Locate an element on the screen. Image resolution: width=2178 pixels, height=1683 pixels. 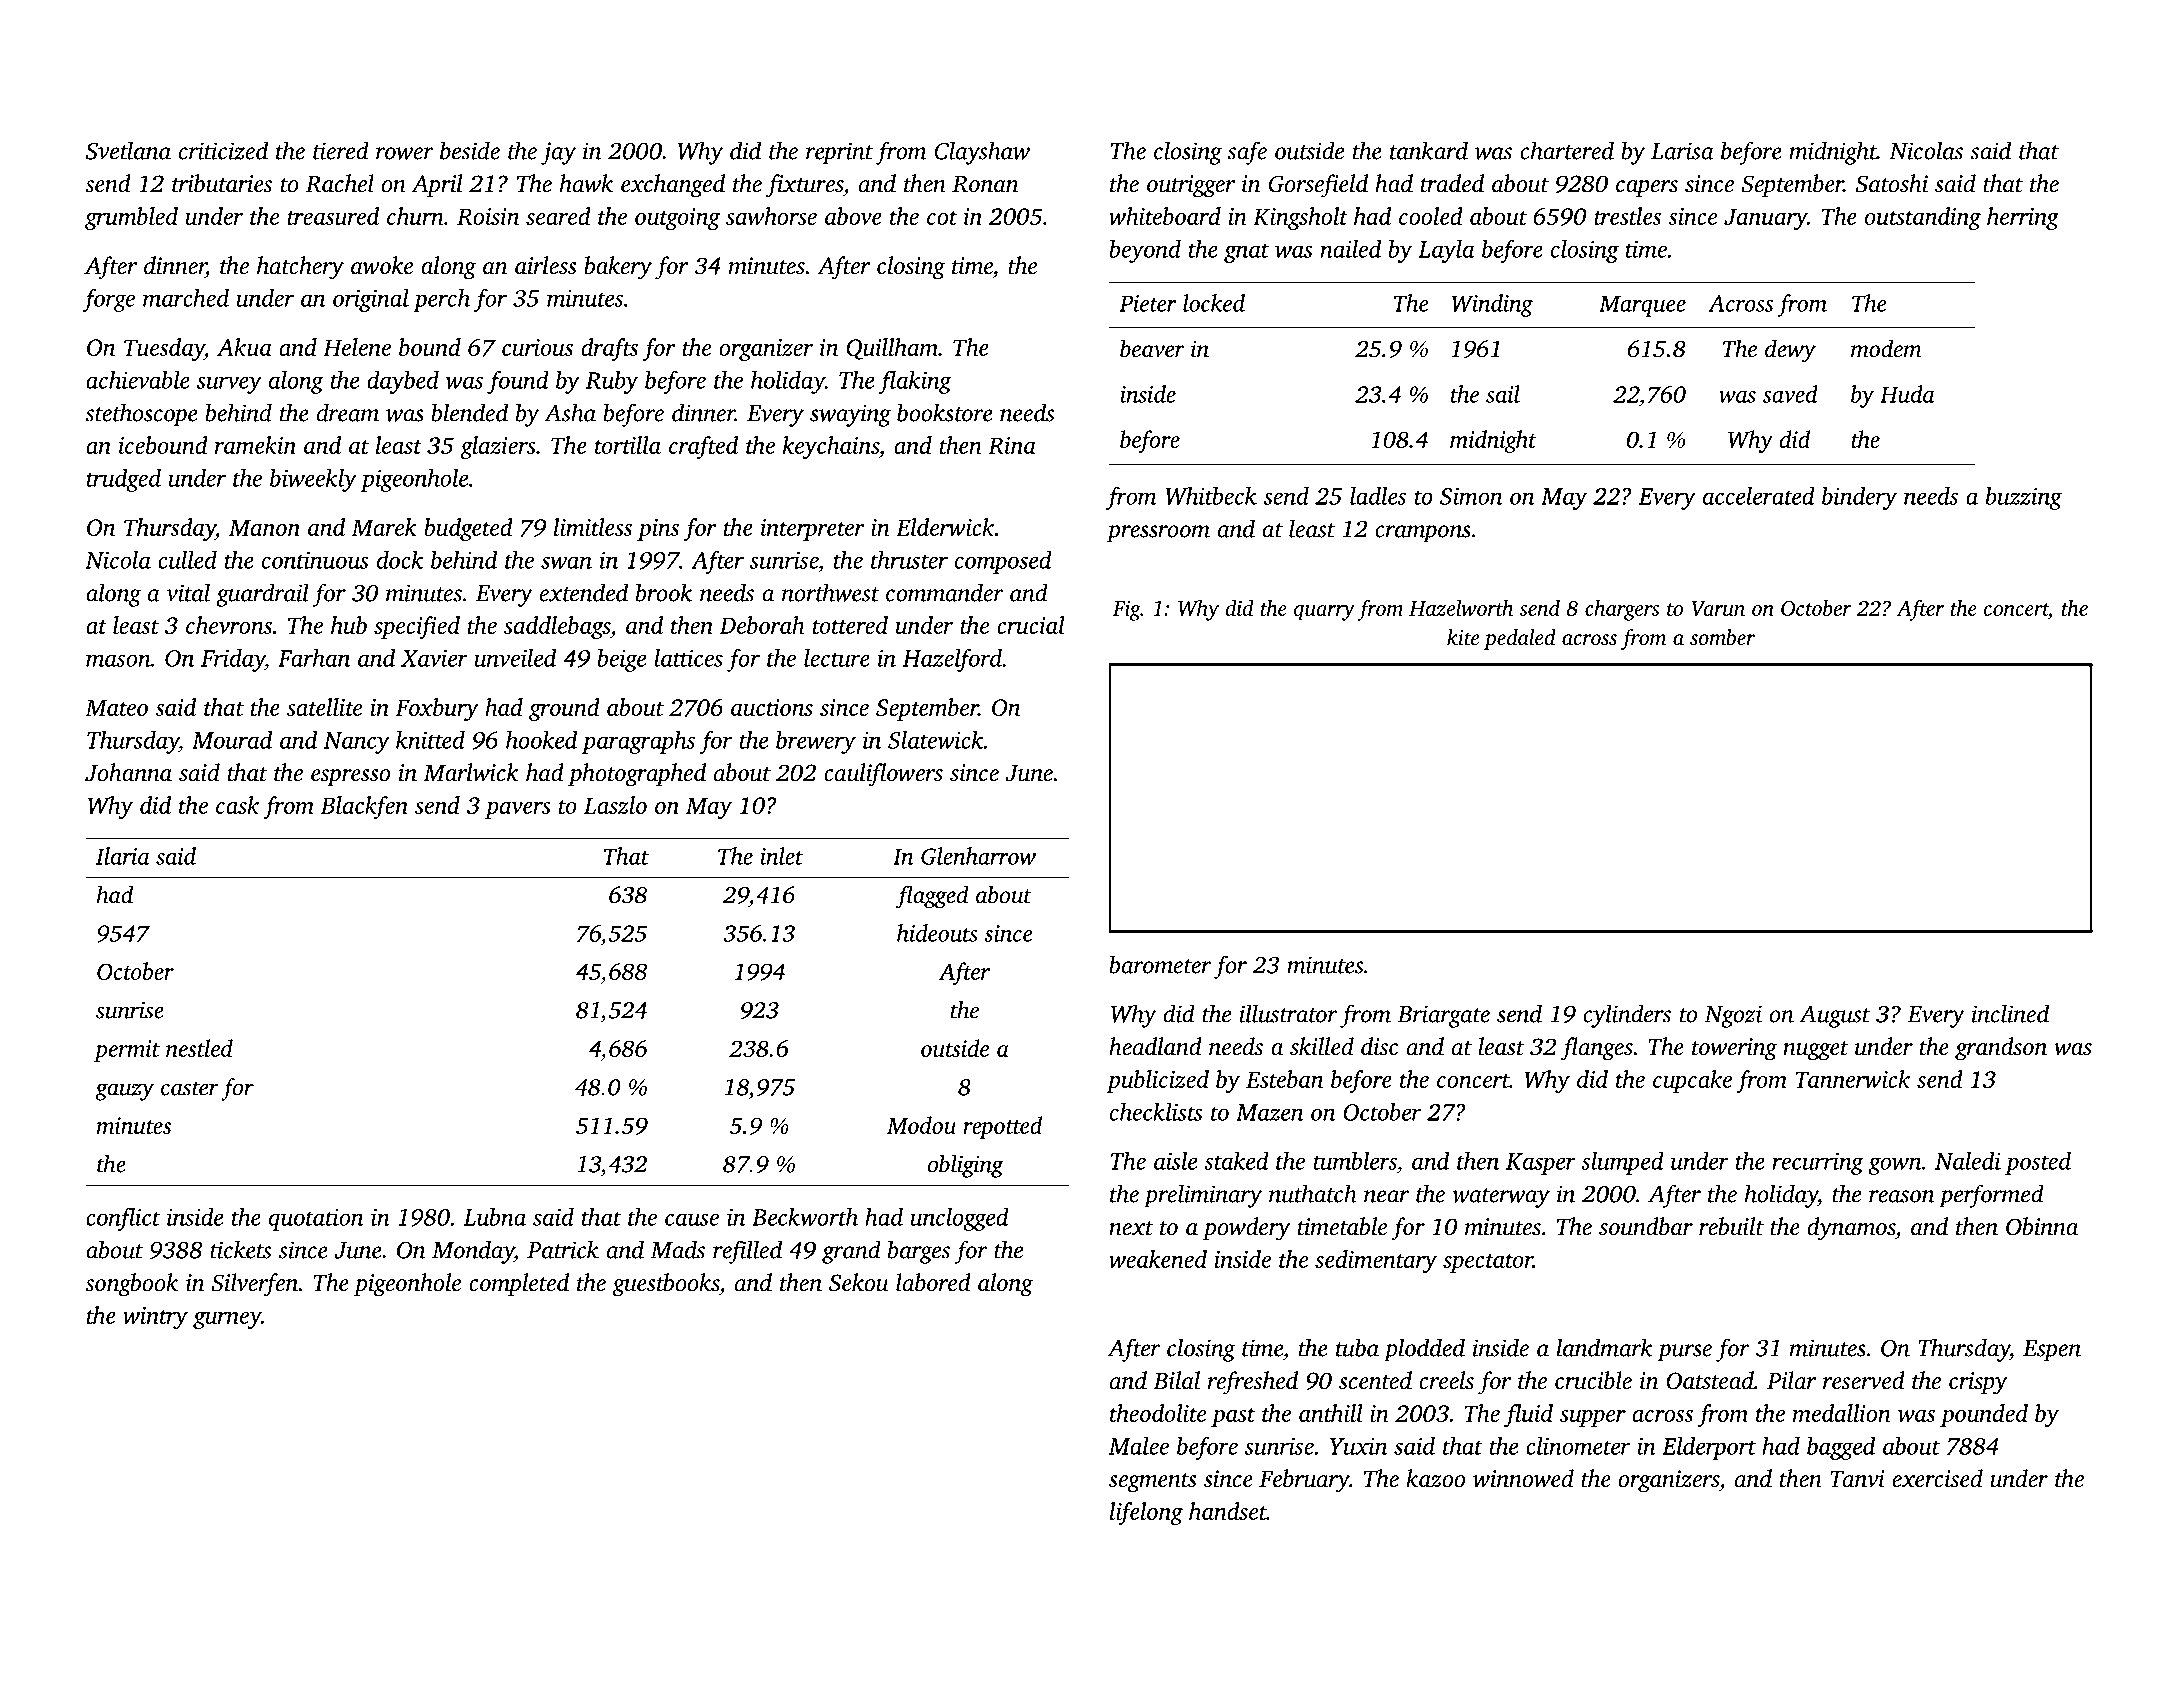
Svetlana is located at coordinates (128, 150).
